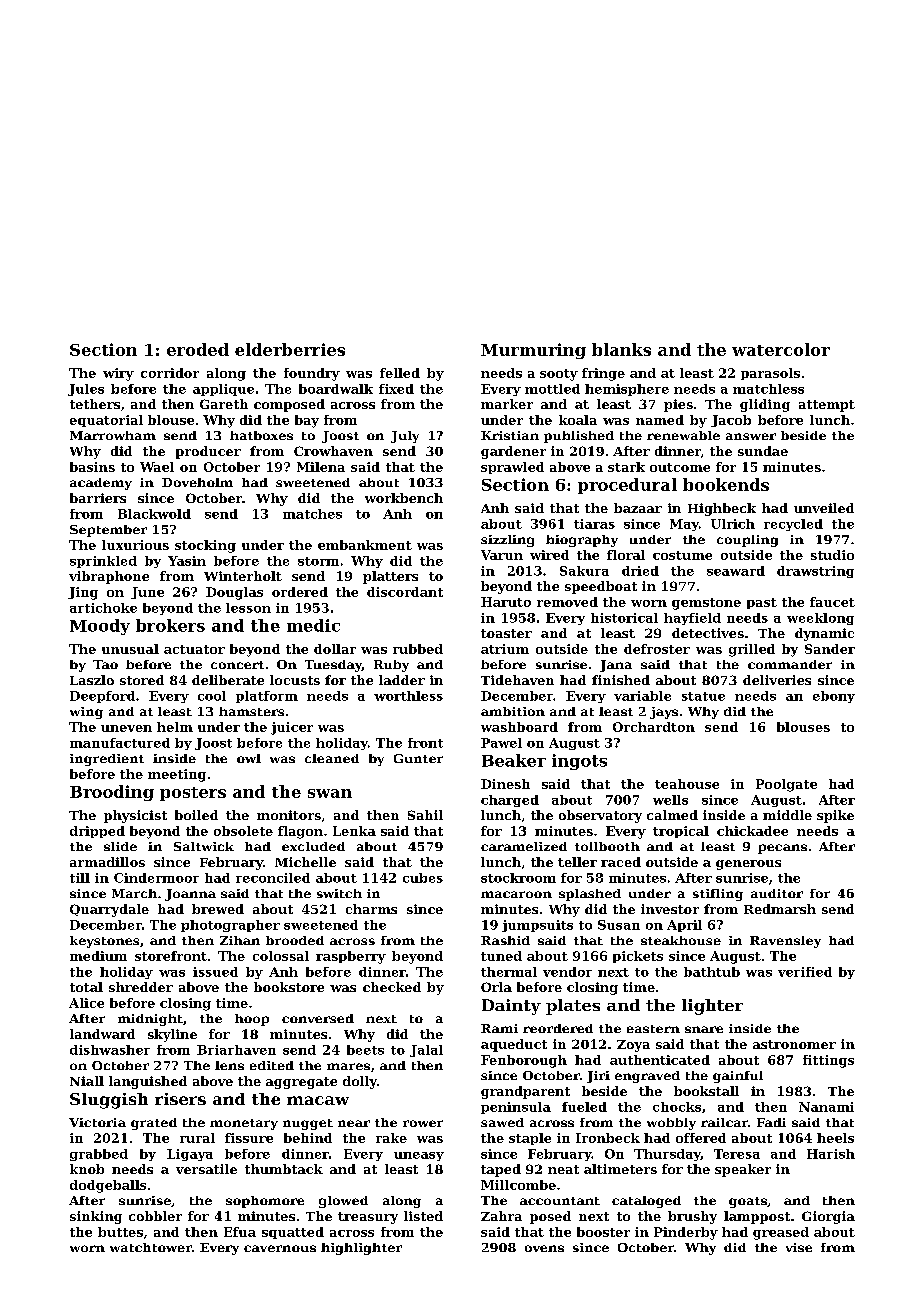 The image size is (924, 1308). Describe the element at coordinates (511, 1007) in the page. I see `Dainty` at that location.
